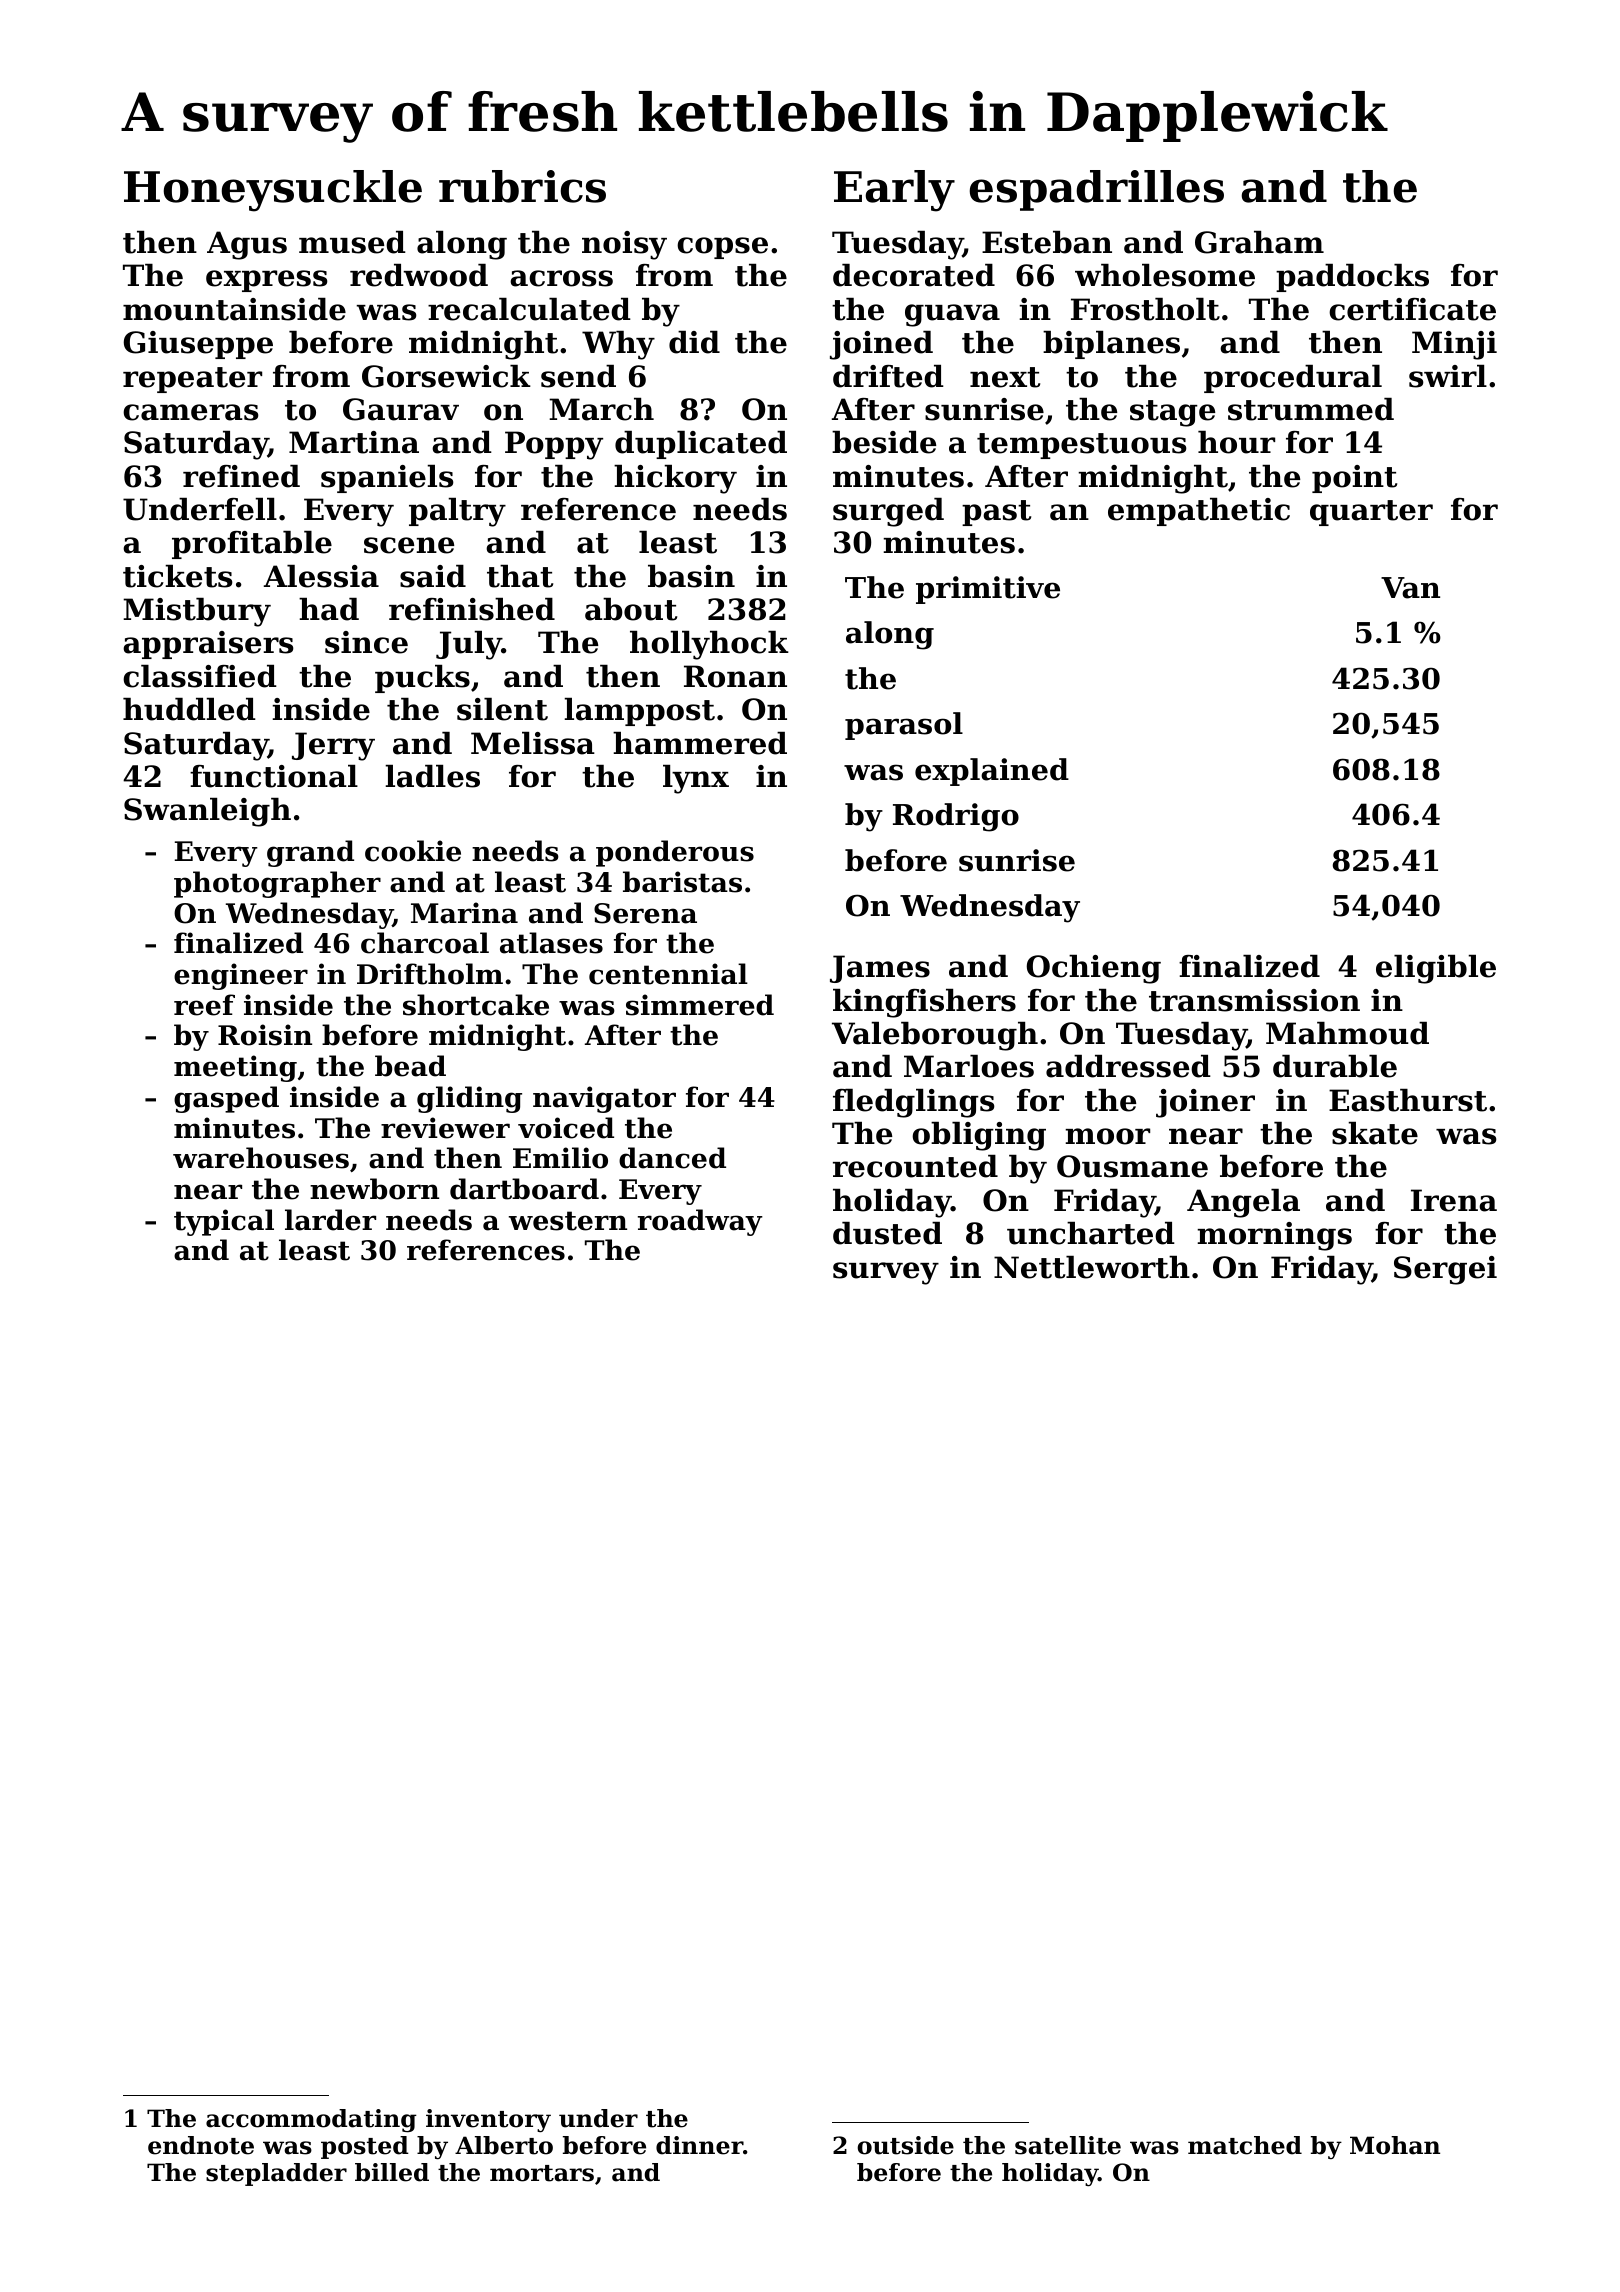  I want to click on lynx, so click(696, 779).
